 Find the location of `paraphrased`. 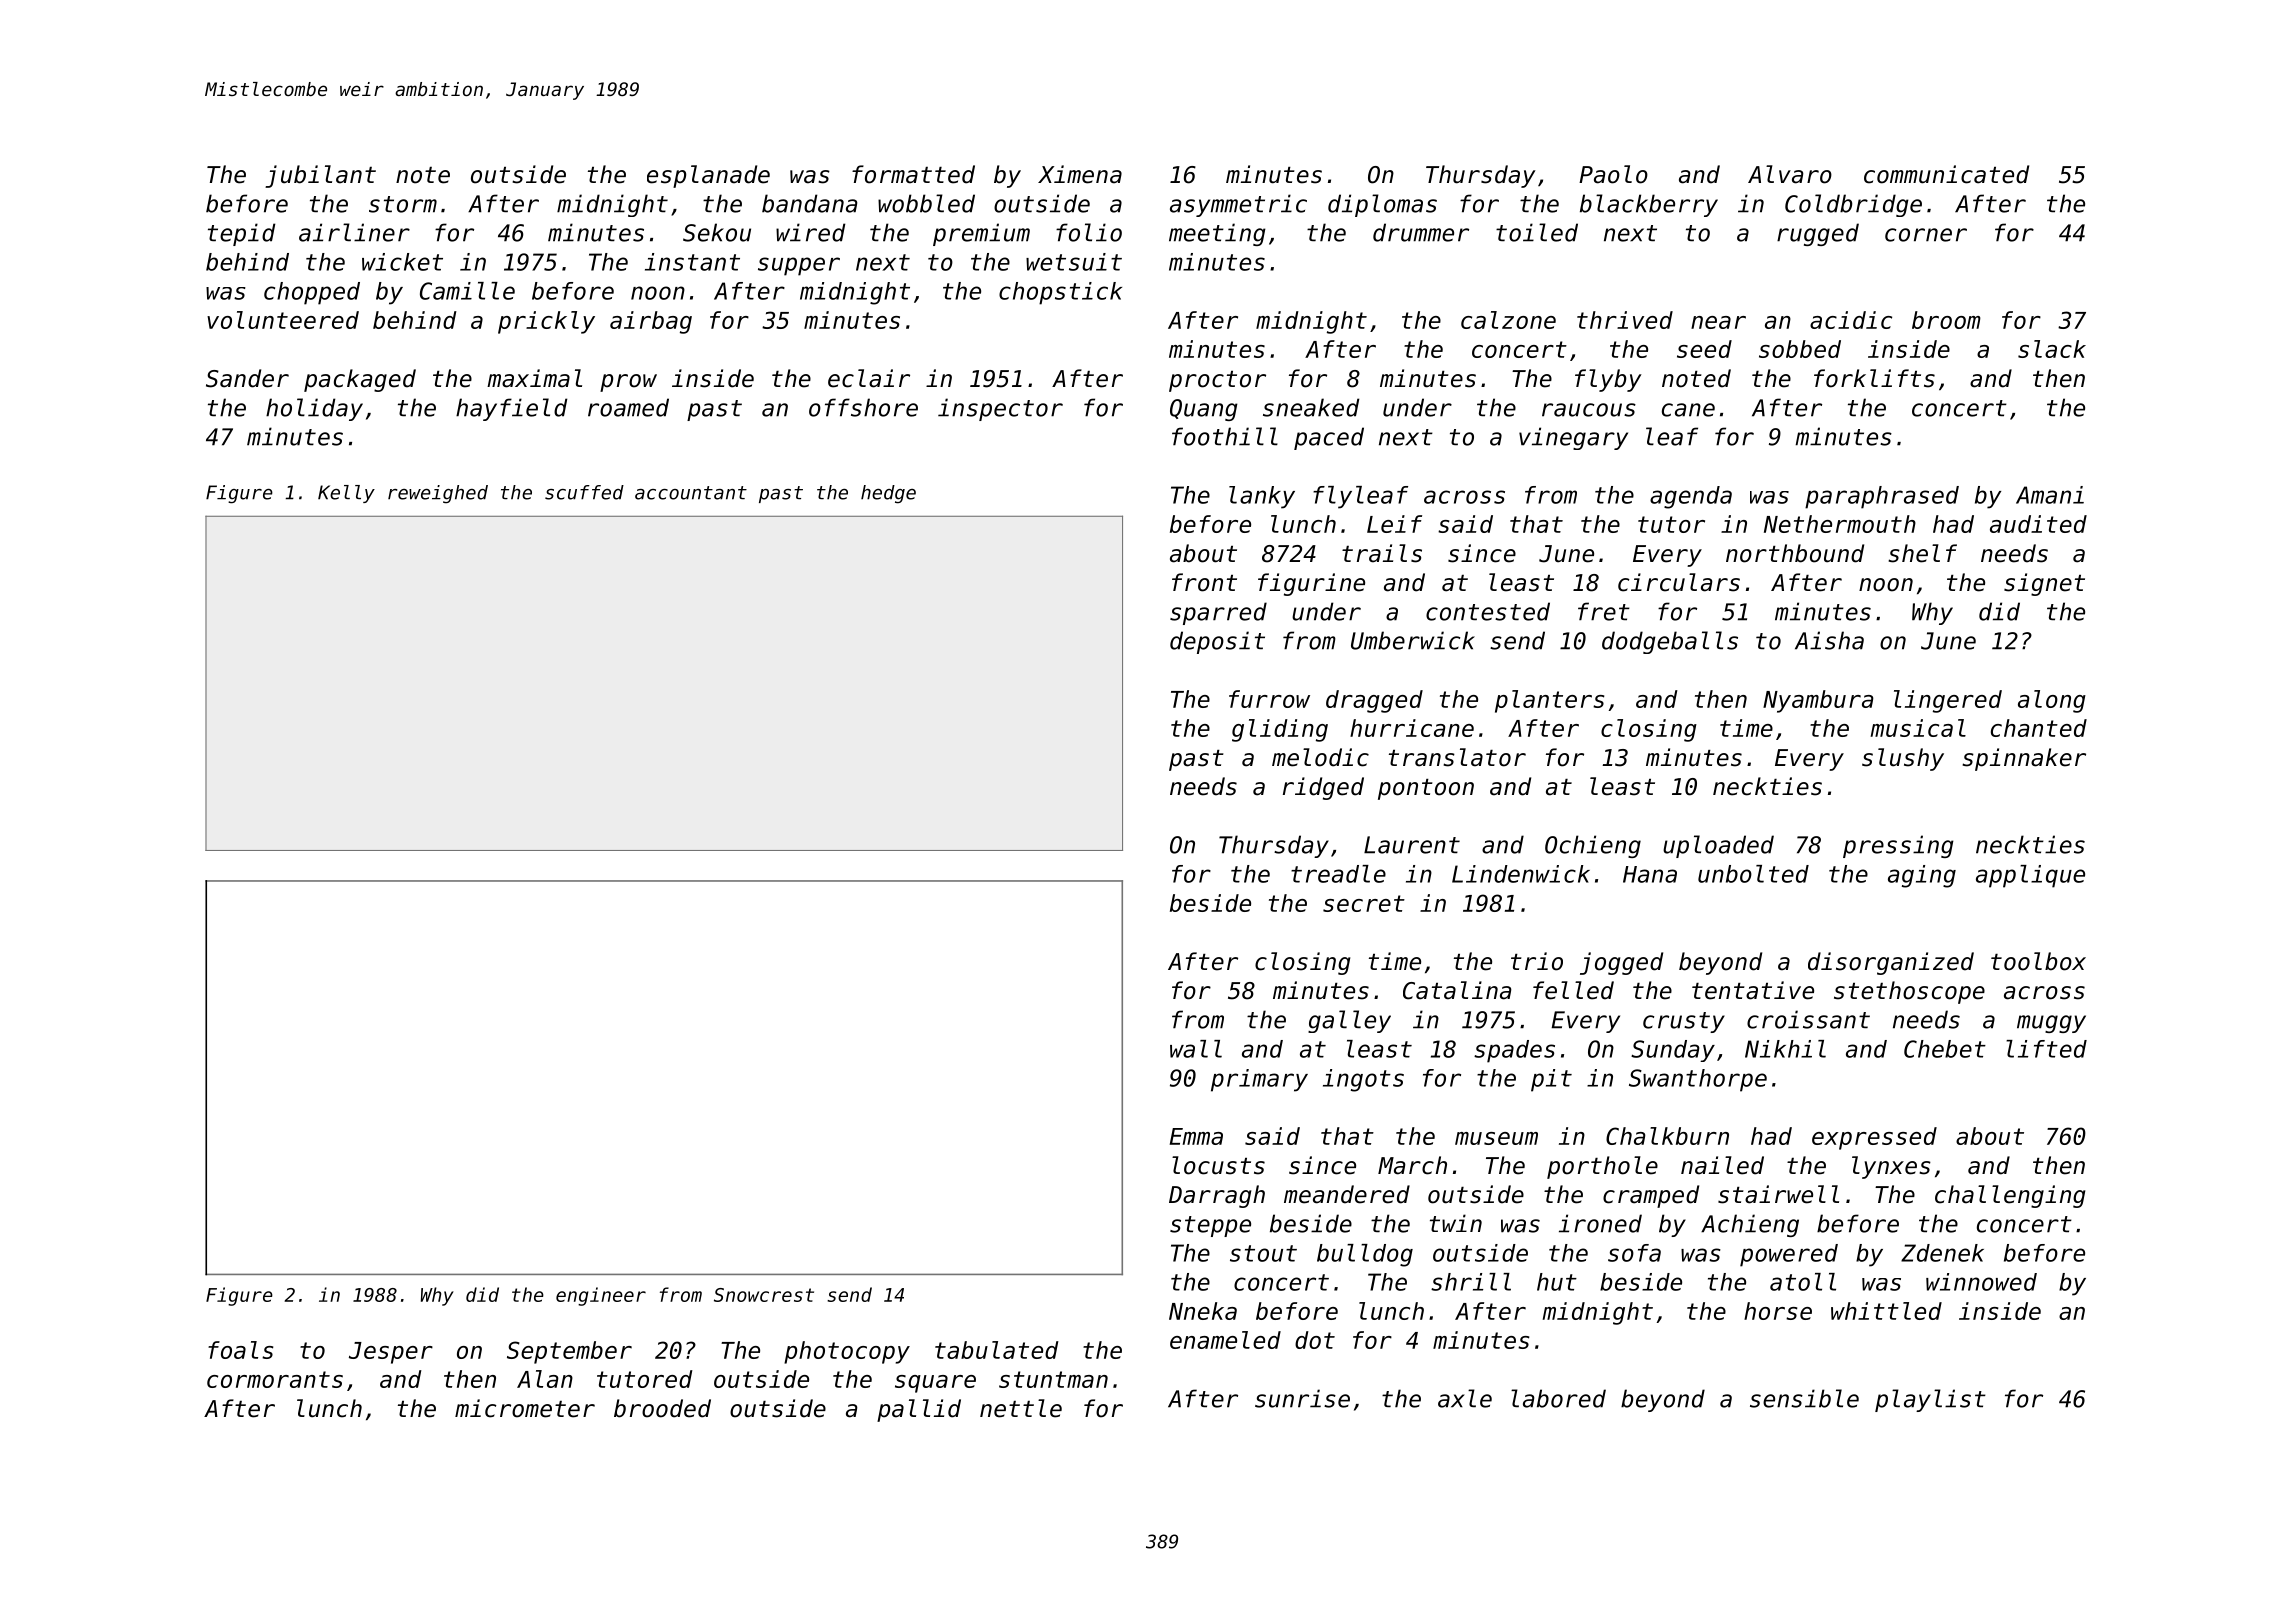

paraphrased is located at coordinates (1882, 497).
